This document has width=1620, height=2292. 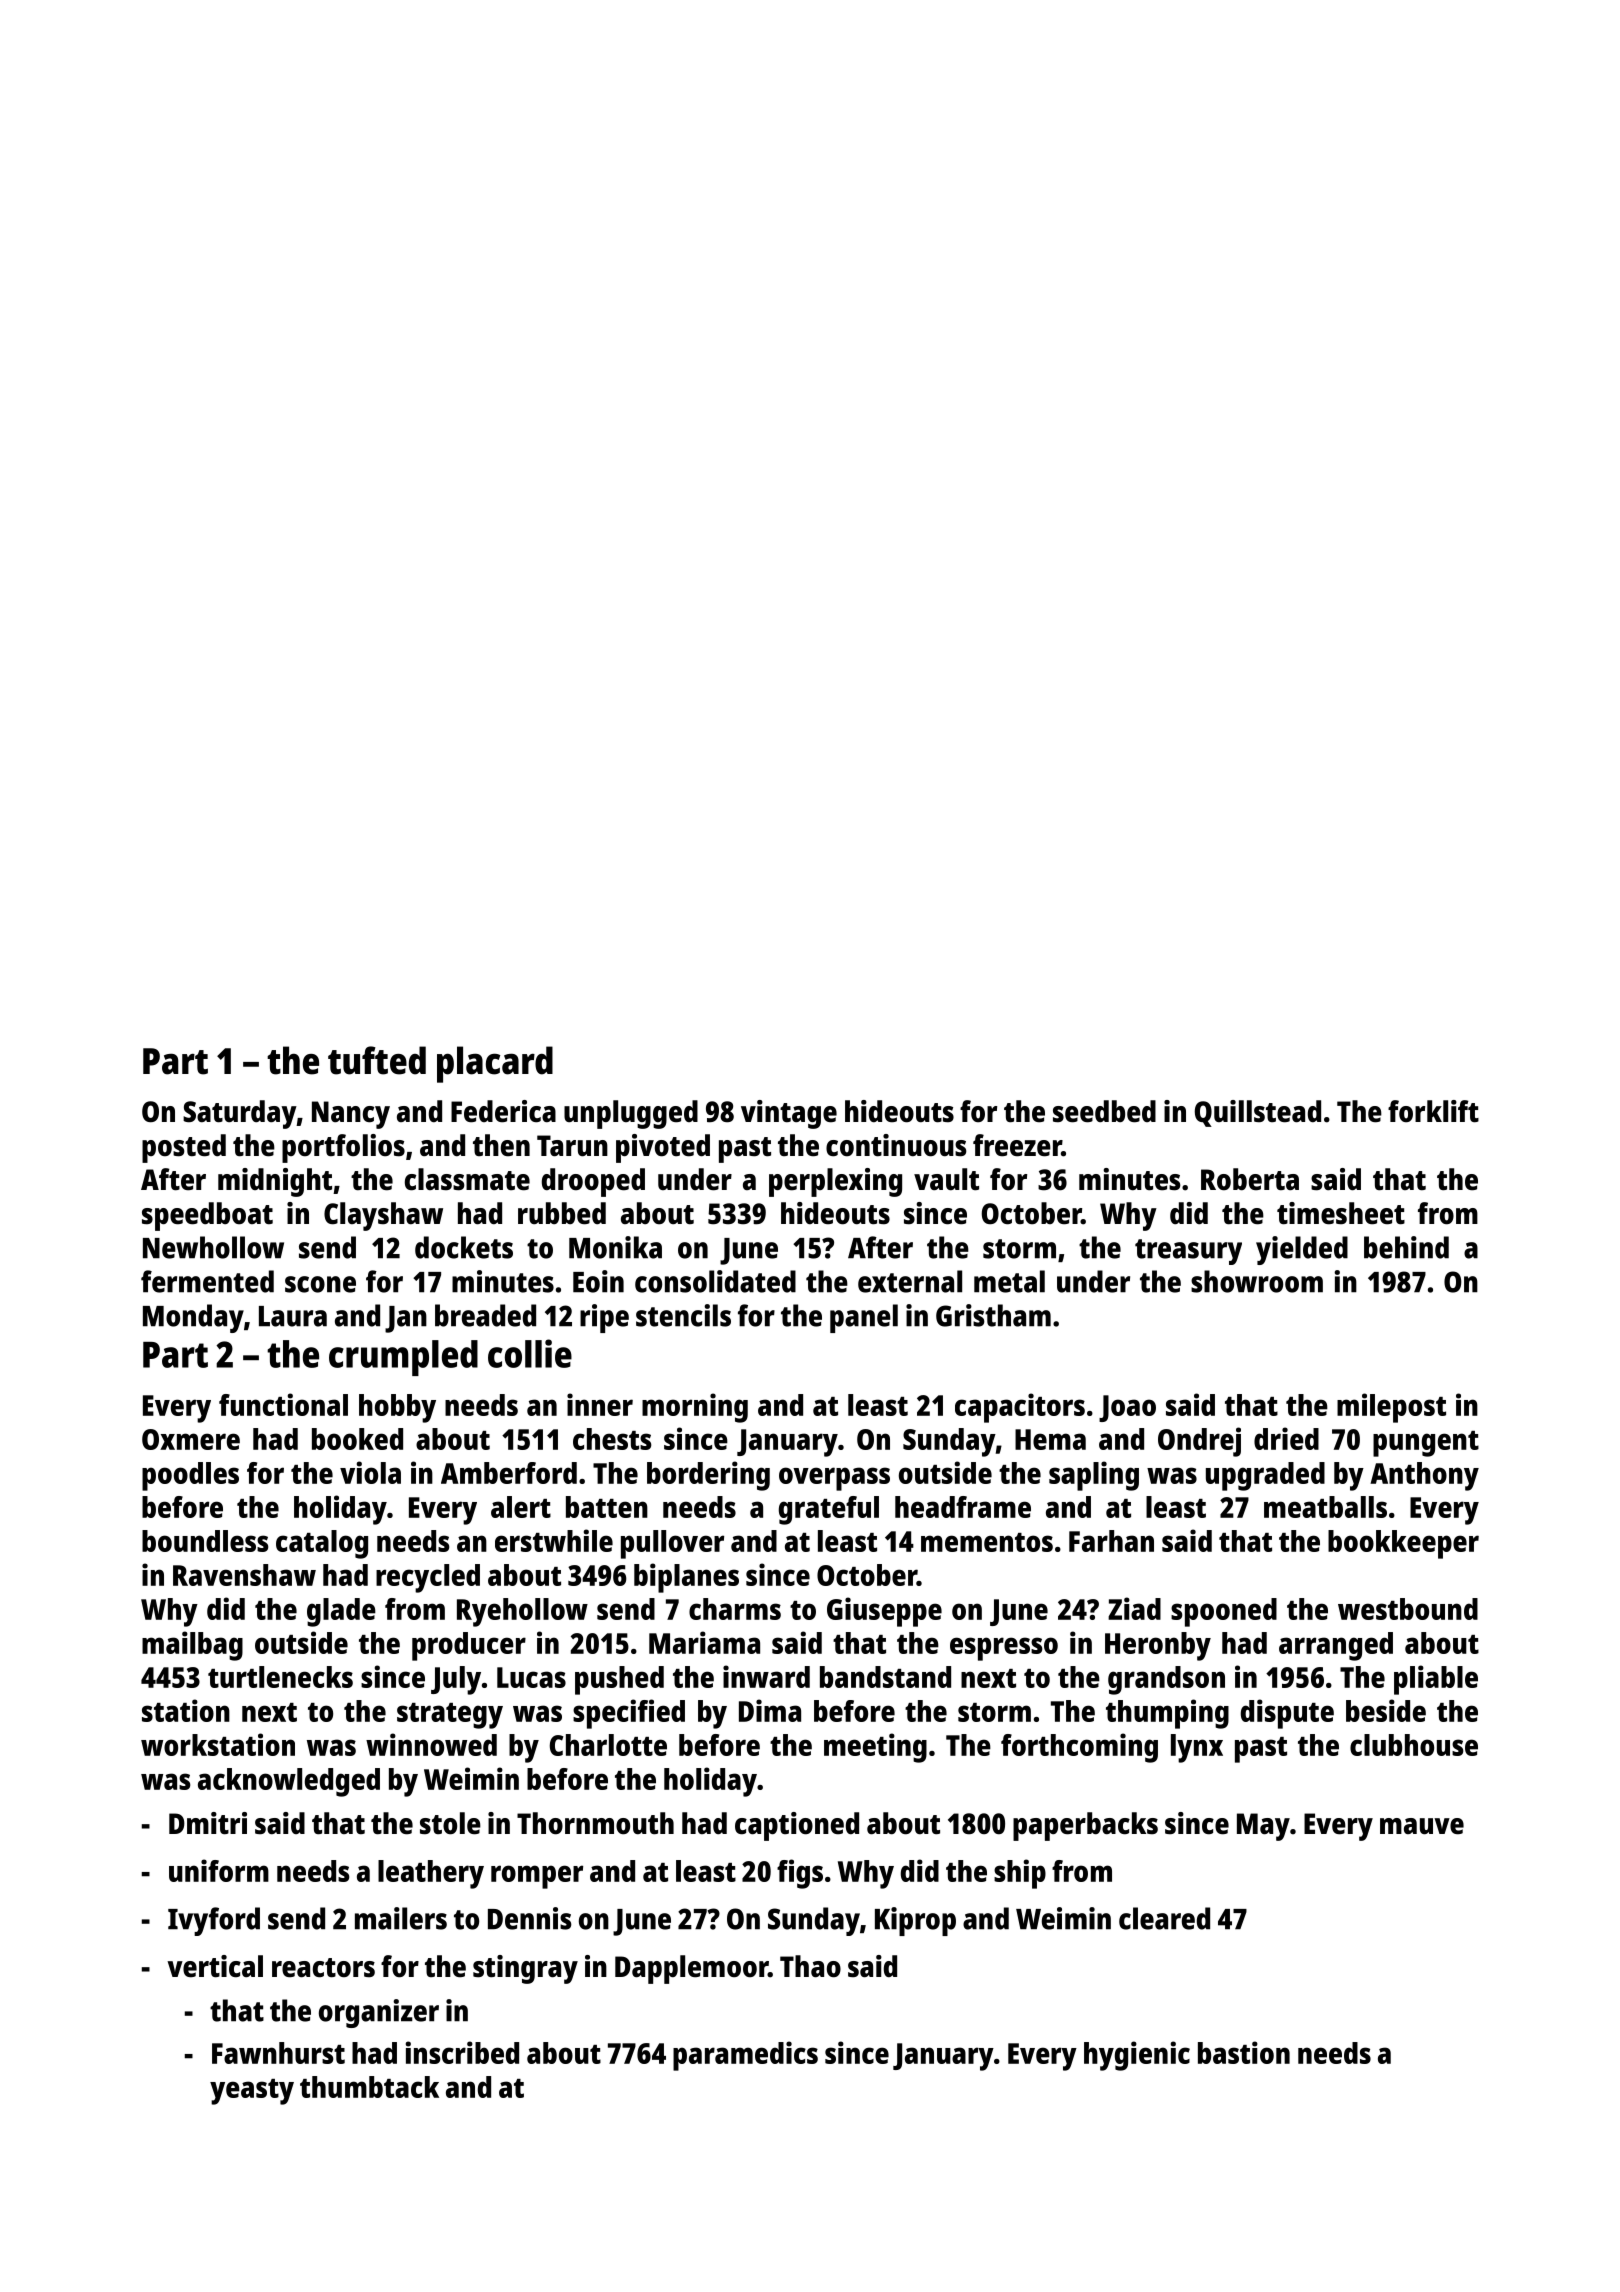 I want to click on clubhouse, so click(x=1414, y=1745).
